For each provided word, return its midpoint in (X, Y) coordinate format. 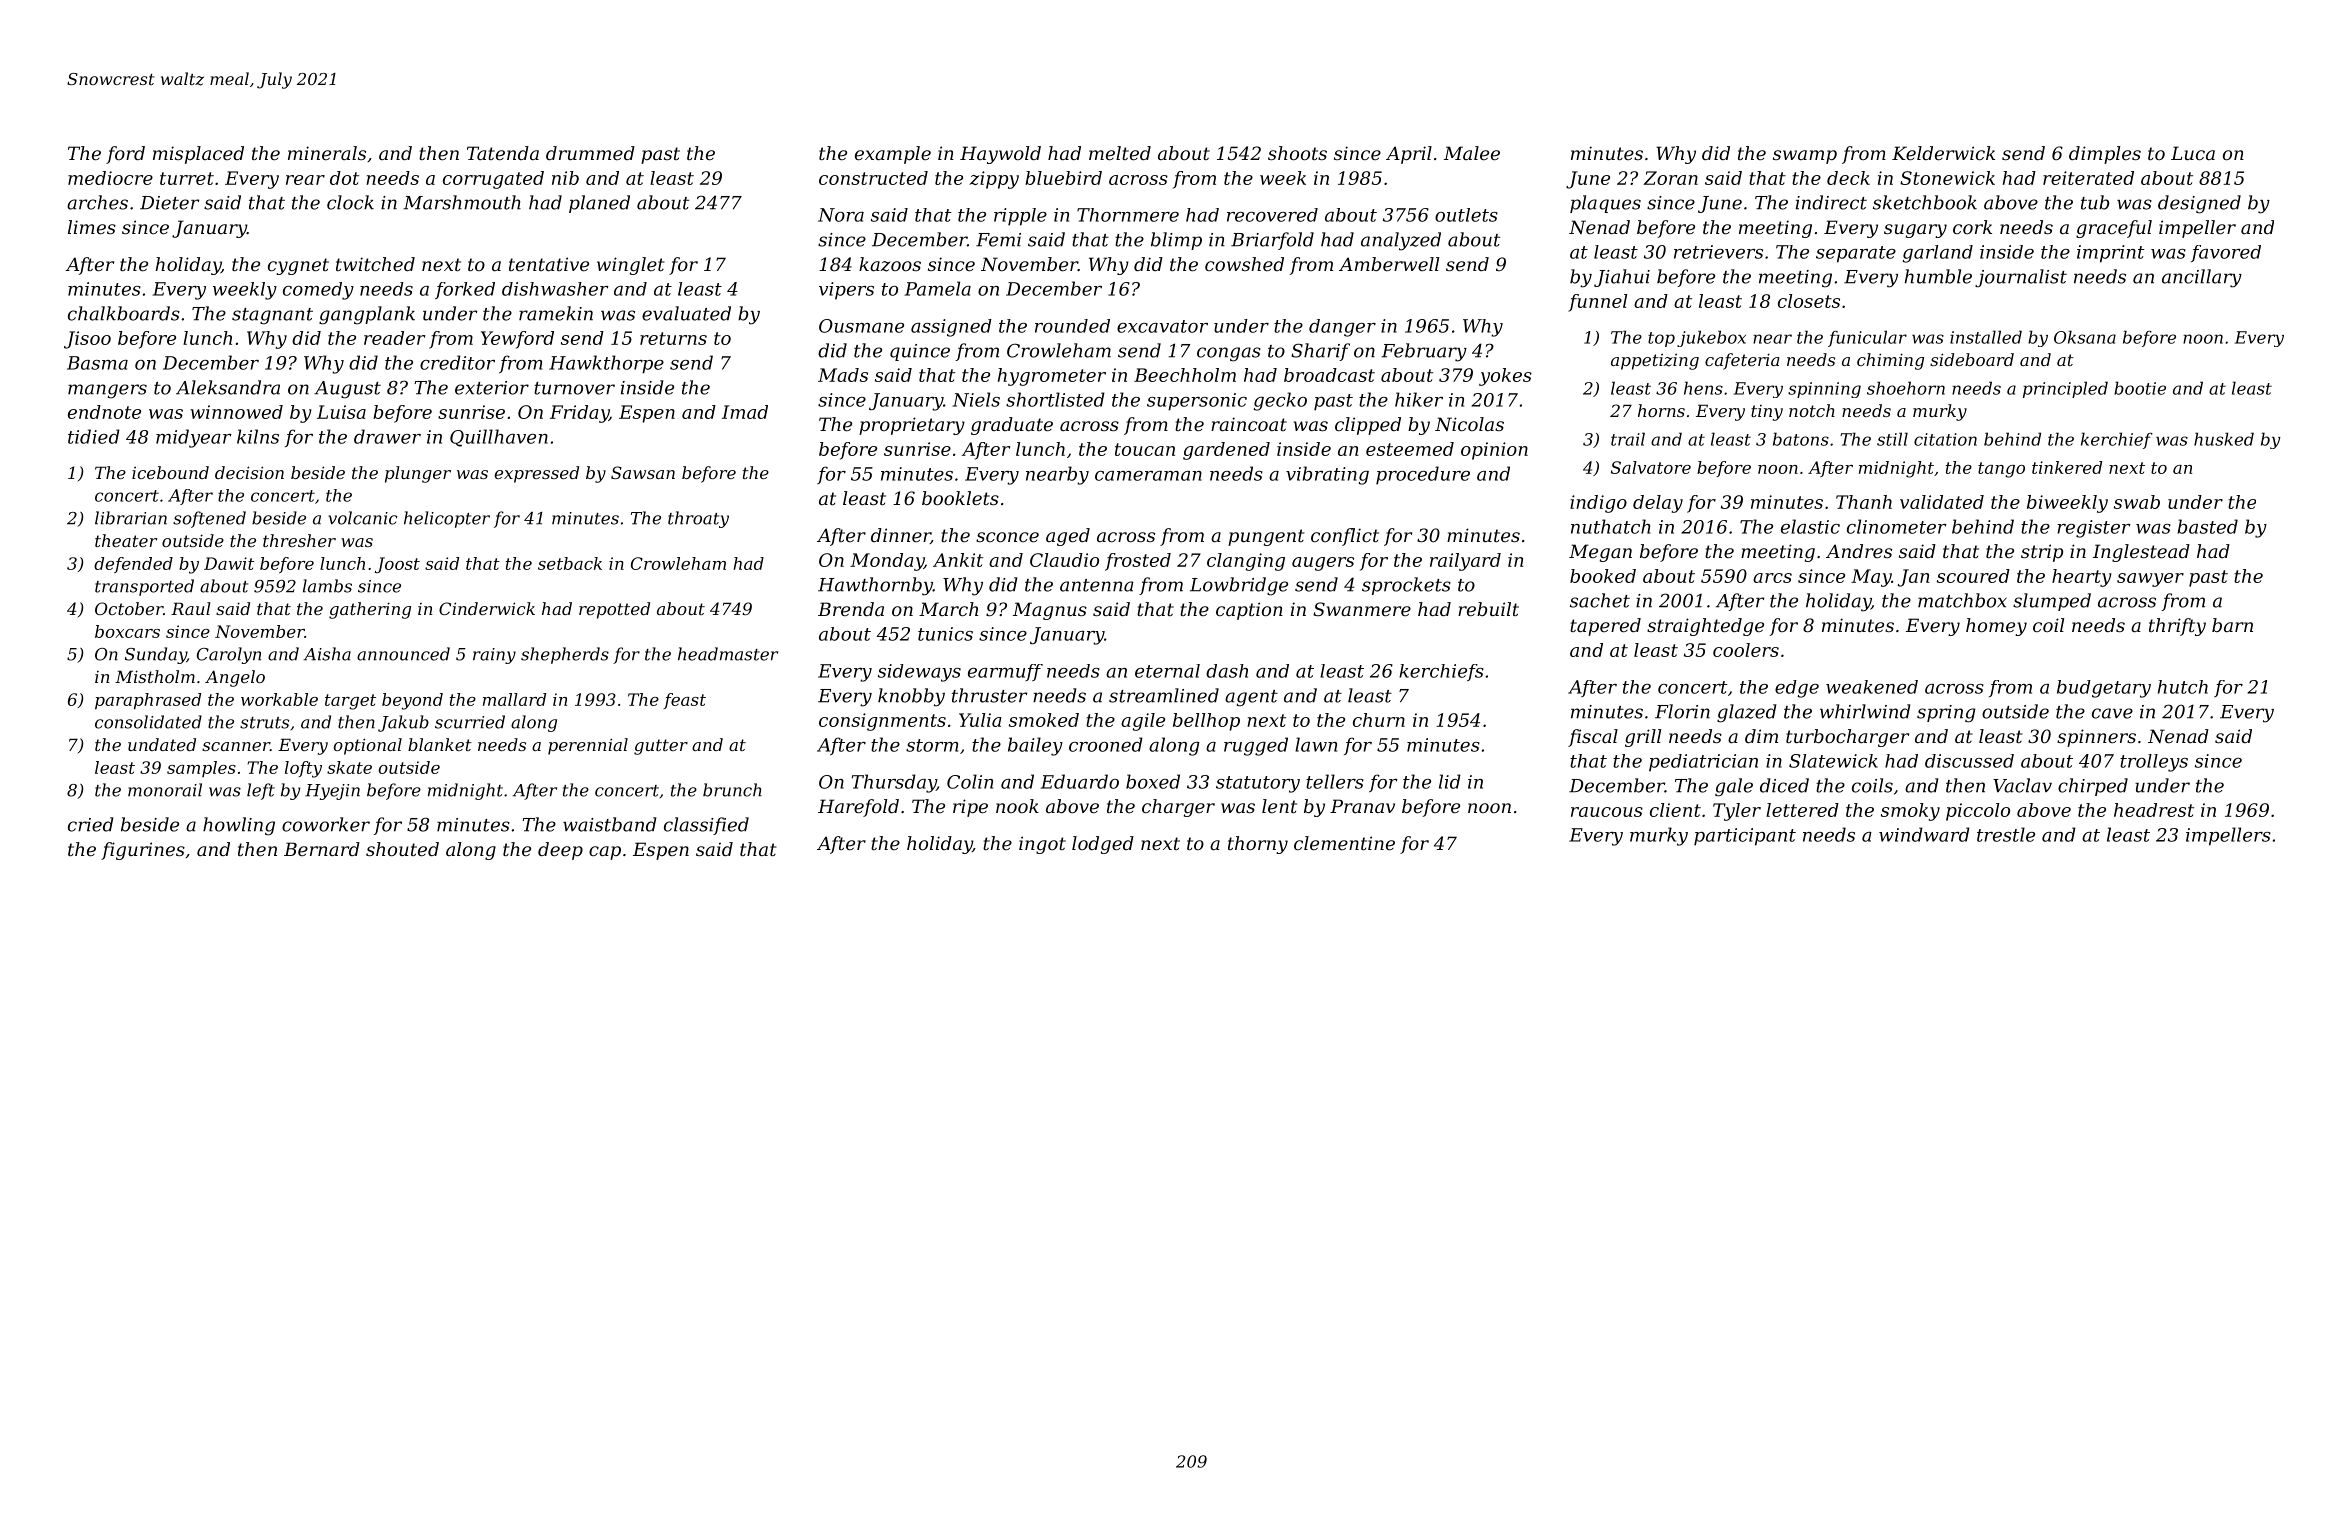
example (893, 155)
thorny (1258, 845)
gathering (370, 610)
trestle (2006, 834)
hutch (2183, 687)
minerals (327, 153)
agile (1143, 722)
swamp (1805, 157)
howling (239, 826)
